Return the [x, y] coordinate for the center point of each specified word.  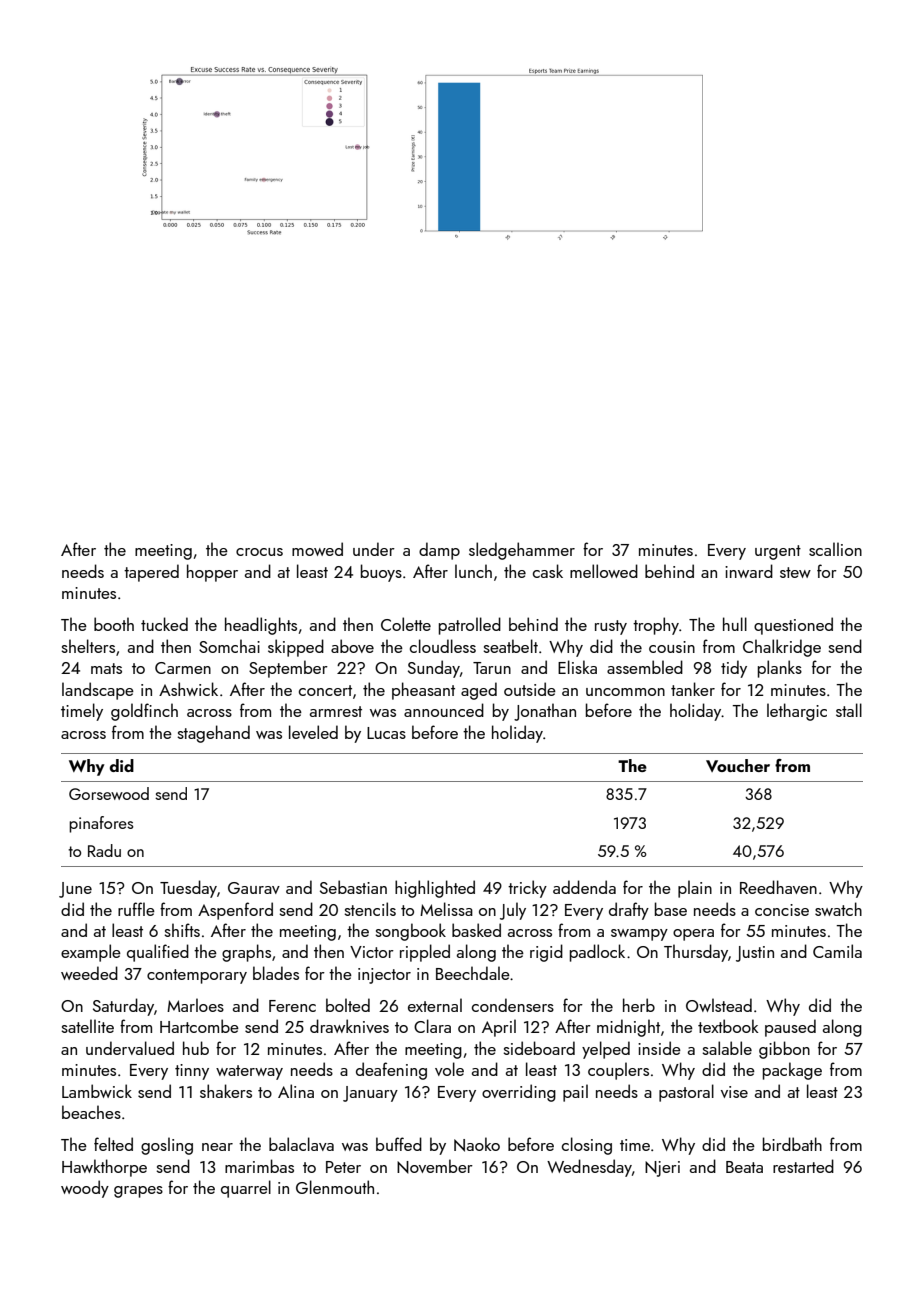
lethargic [797, 712]
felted [113, 1144]
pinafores [101, 824]
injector [384, 976]
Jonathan [545, 712]
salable [727, 1048]
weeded [89, 973]
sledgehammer [522, 551]
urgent [778, 552]
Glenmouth [335, 1187]
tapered [151, 573]
